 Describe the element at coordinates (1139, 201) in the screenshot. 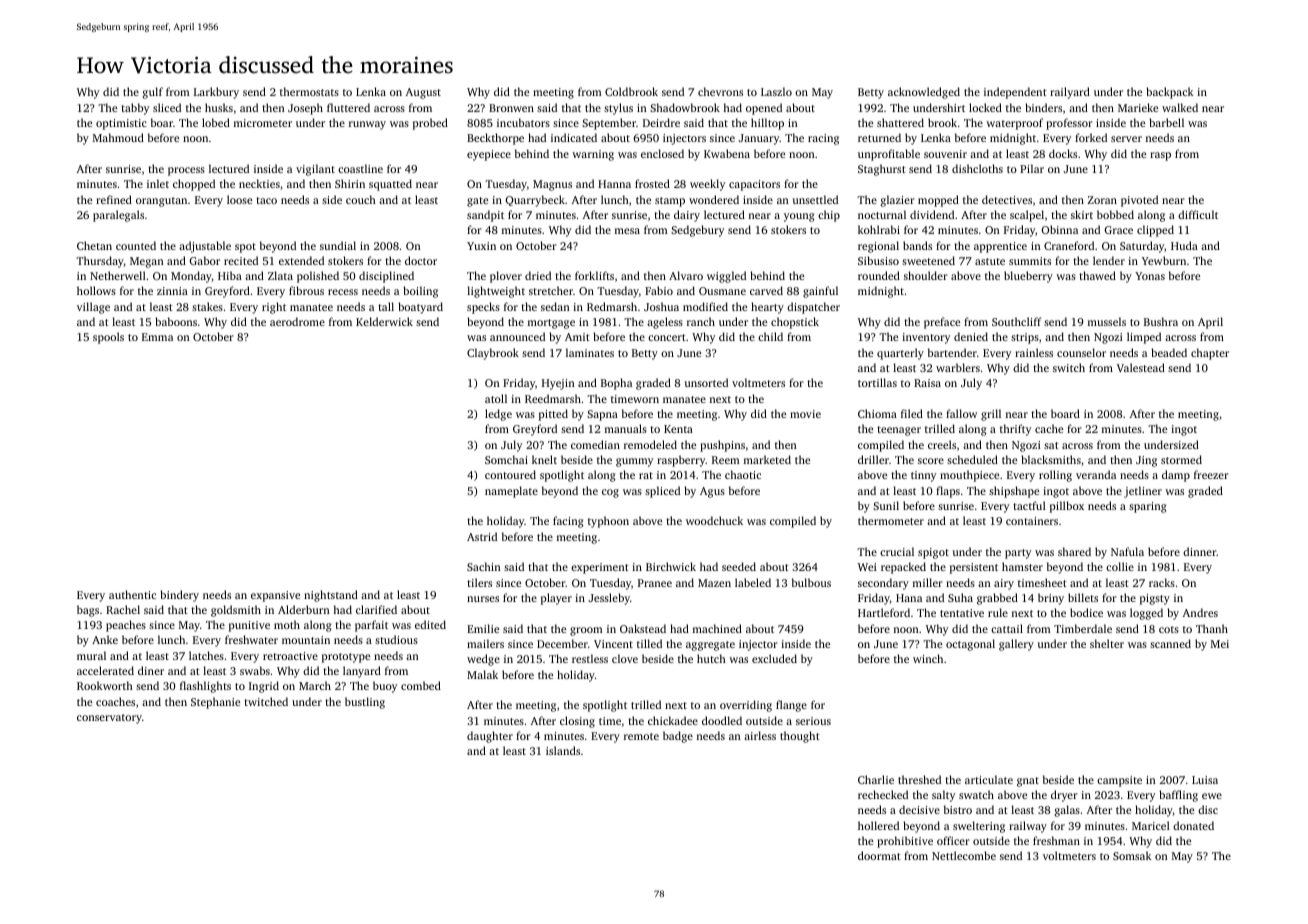

I see `pivoted` at that location.
